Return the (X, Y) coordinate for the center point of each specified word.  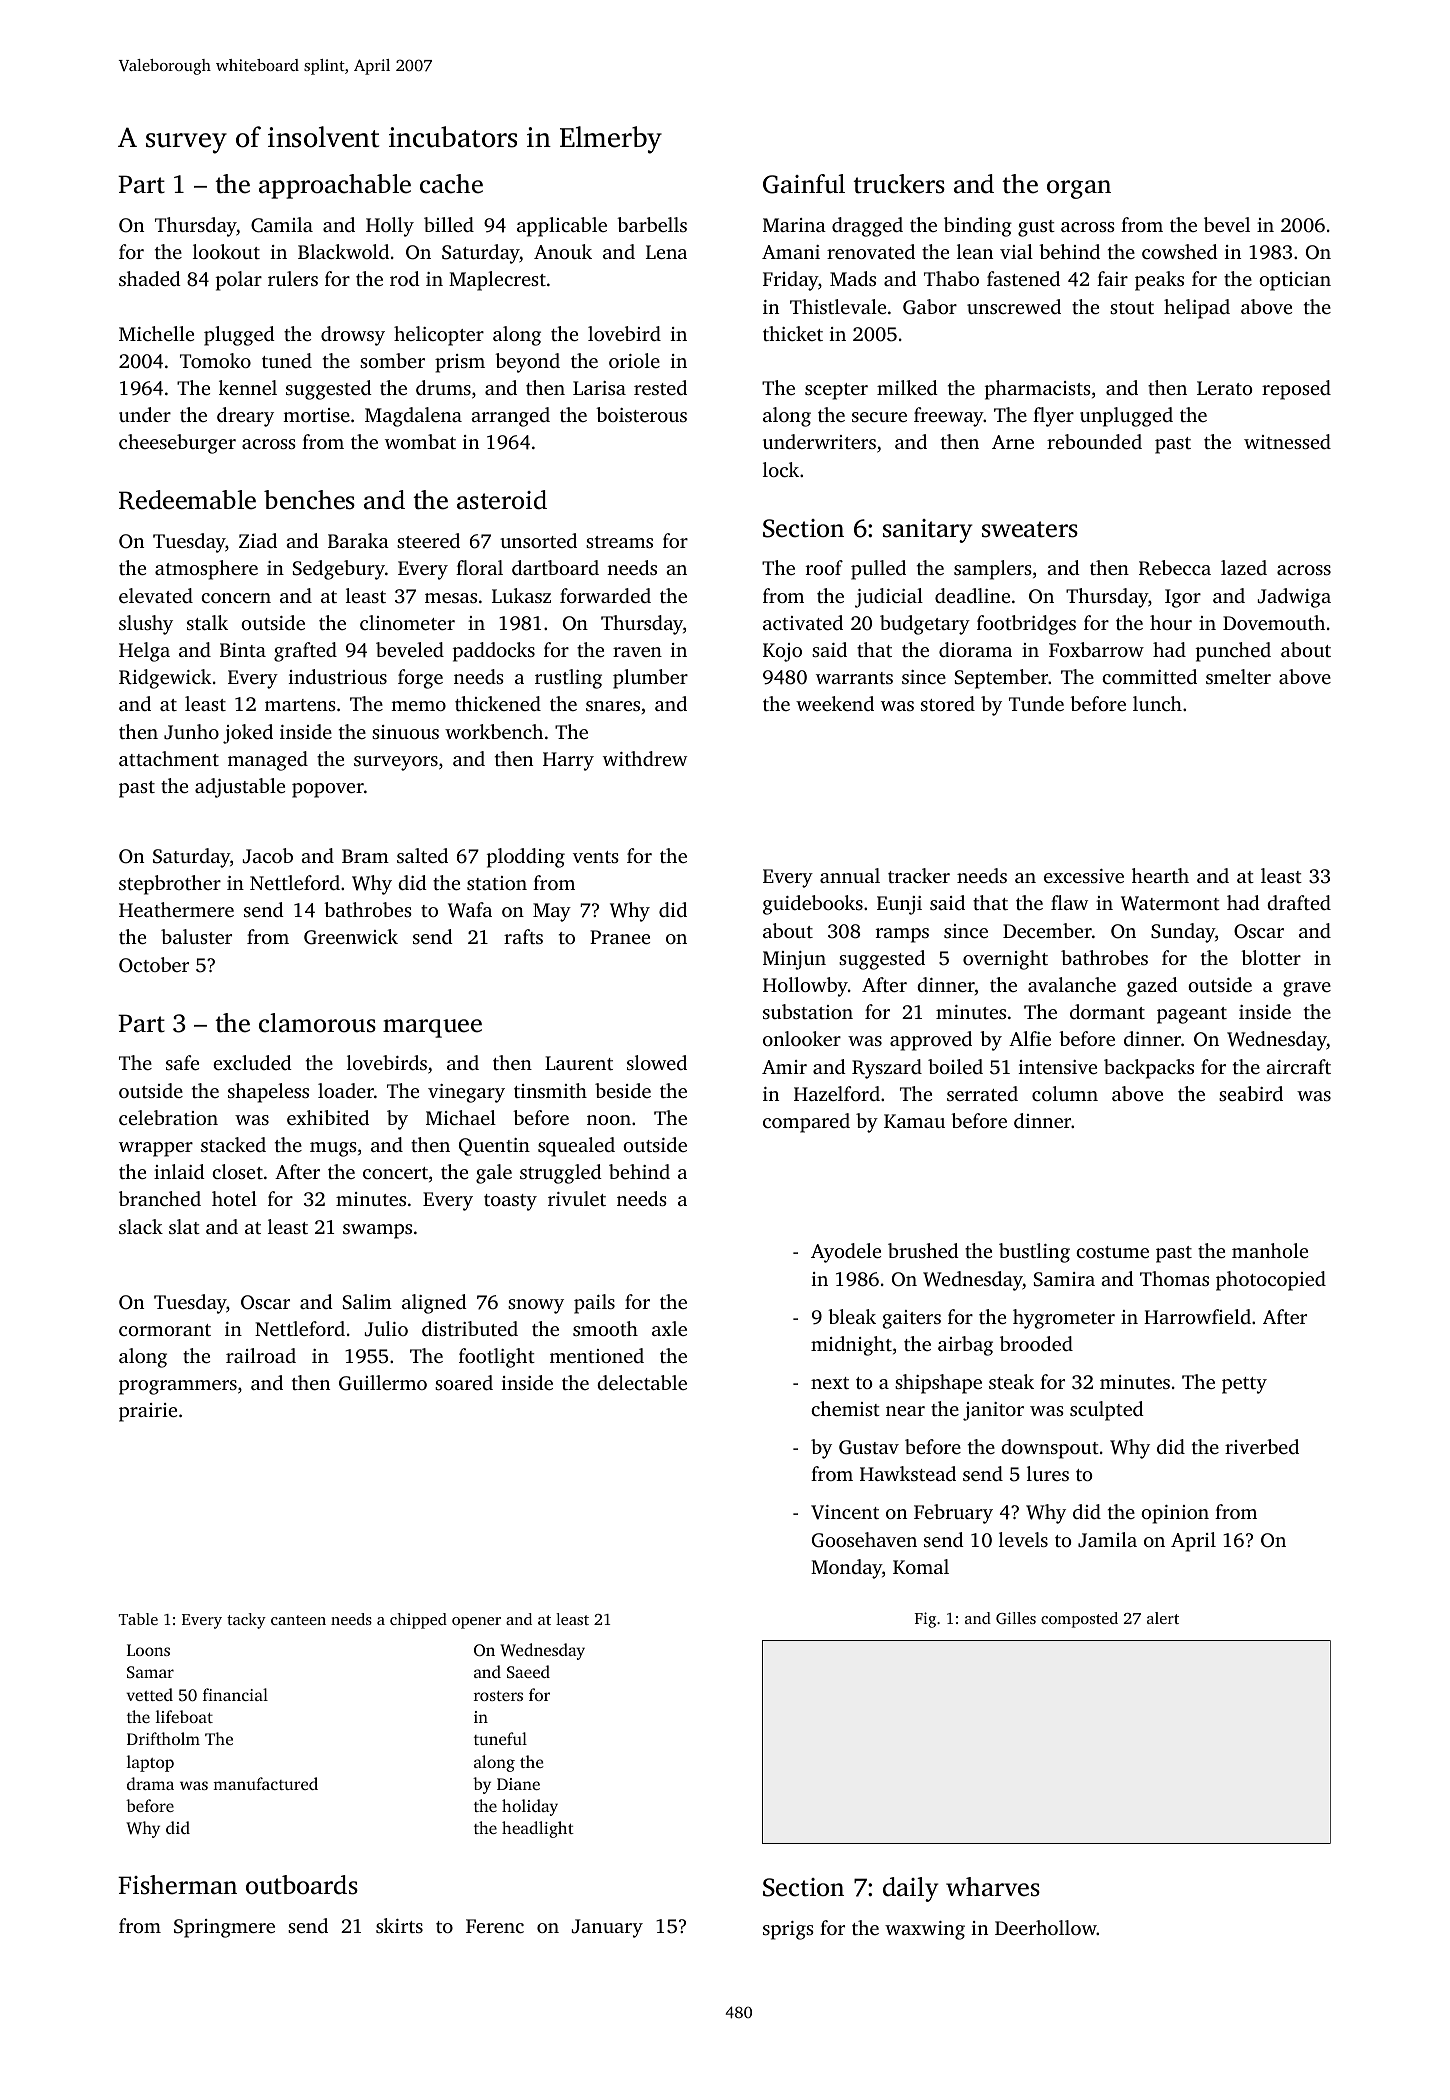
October (154, 965)
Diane (518, 1784)
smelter (1238, 676)
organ (1079, 189)
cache (451, 184)
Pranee (620, 937)
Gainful (804, 184)
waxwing (925, 1930)
